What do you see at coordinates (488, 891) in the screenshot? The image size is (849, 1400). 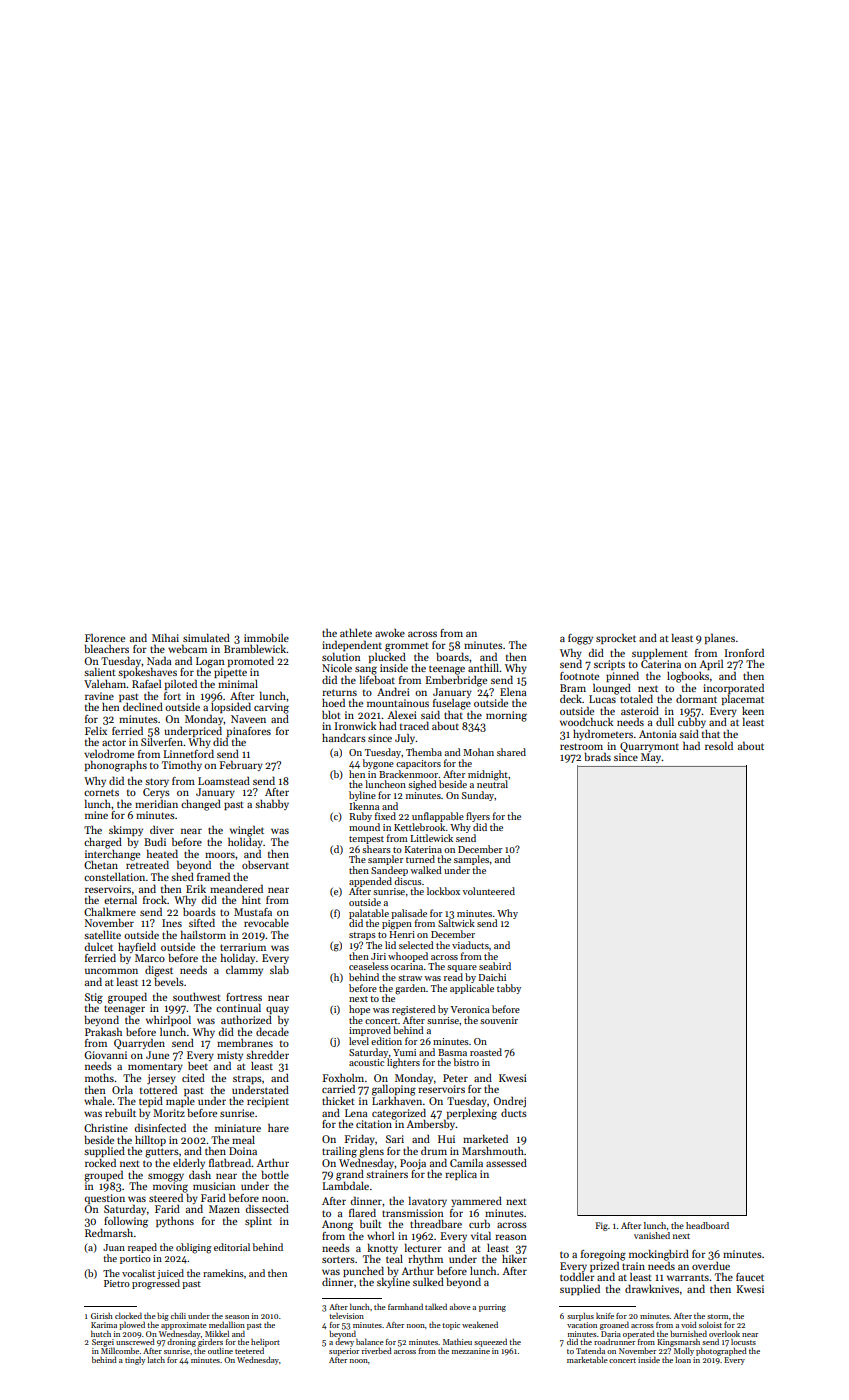 I see `volunteered` at bounding box center [488, 891].
